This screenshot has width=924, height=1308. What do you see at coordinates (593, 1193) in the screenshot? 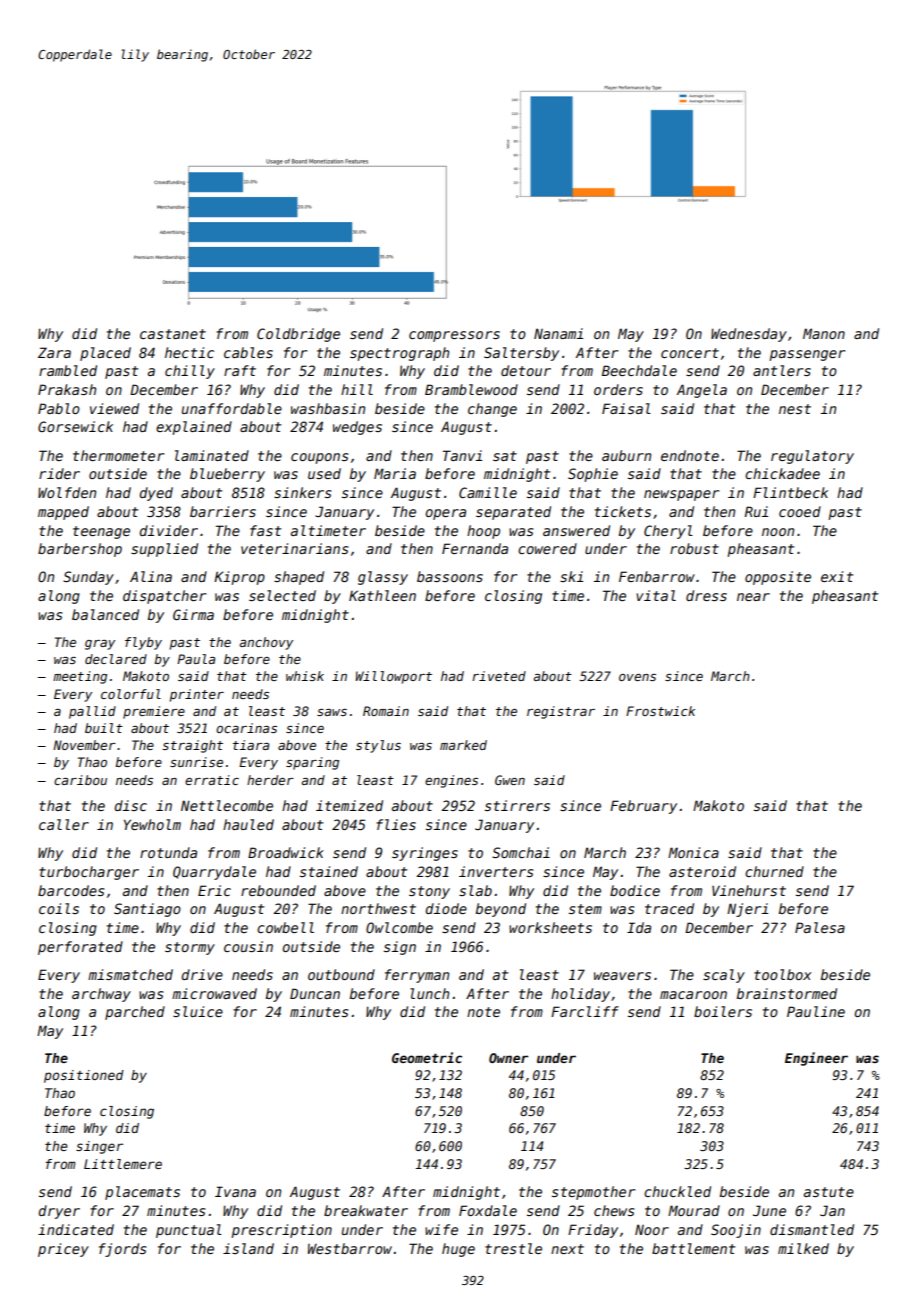
I see `stepmother` at bounding box center [593, 1193].
